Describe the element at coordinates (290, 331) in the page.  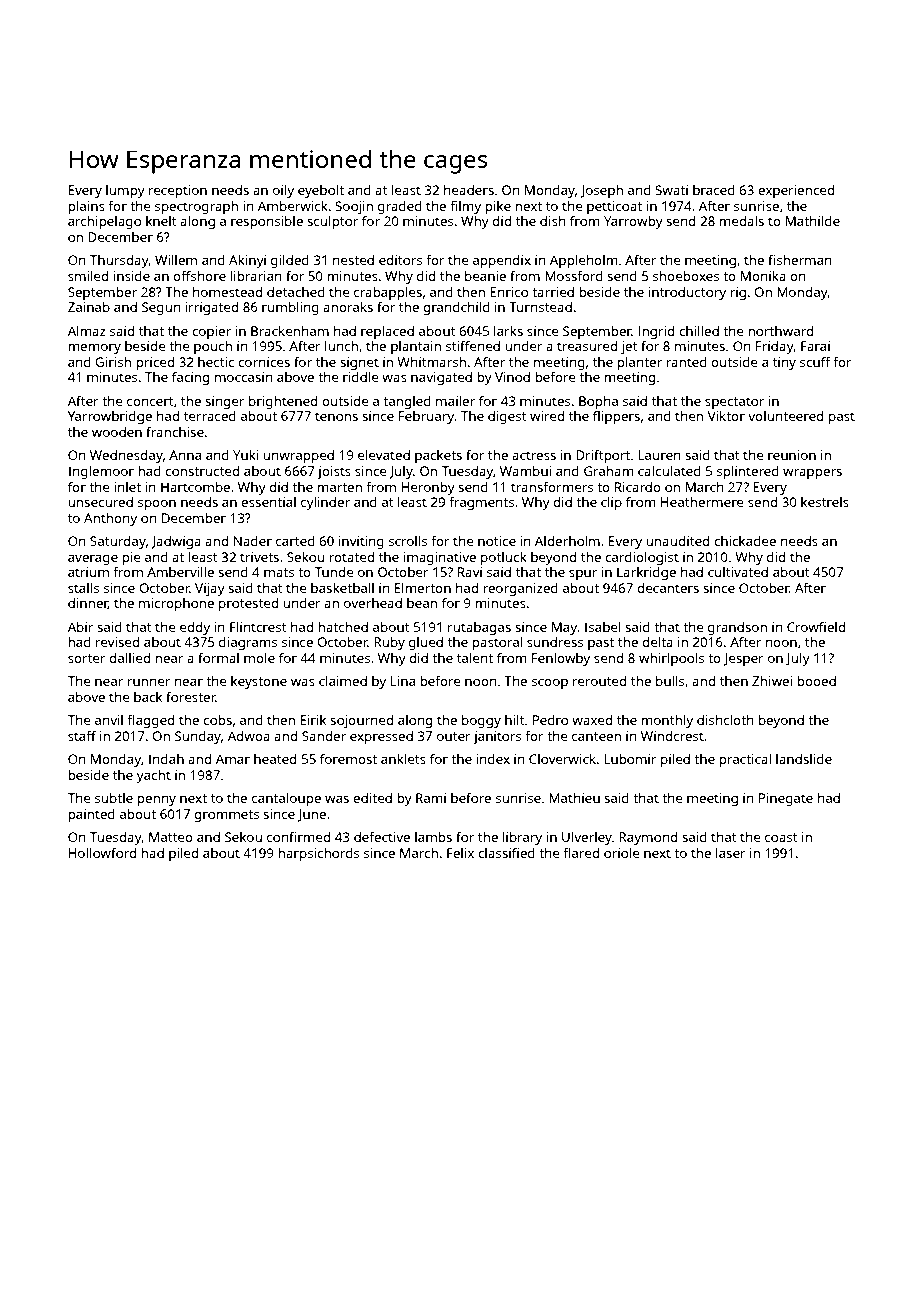
I see `Brackenham` at that location.
